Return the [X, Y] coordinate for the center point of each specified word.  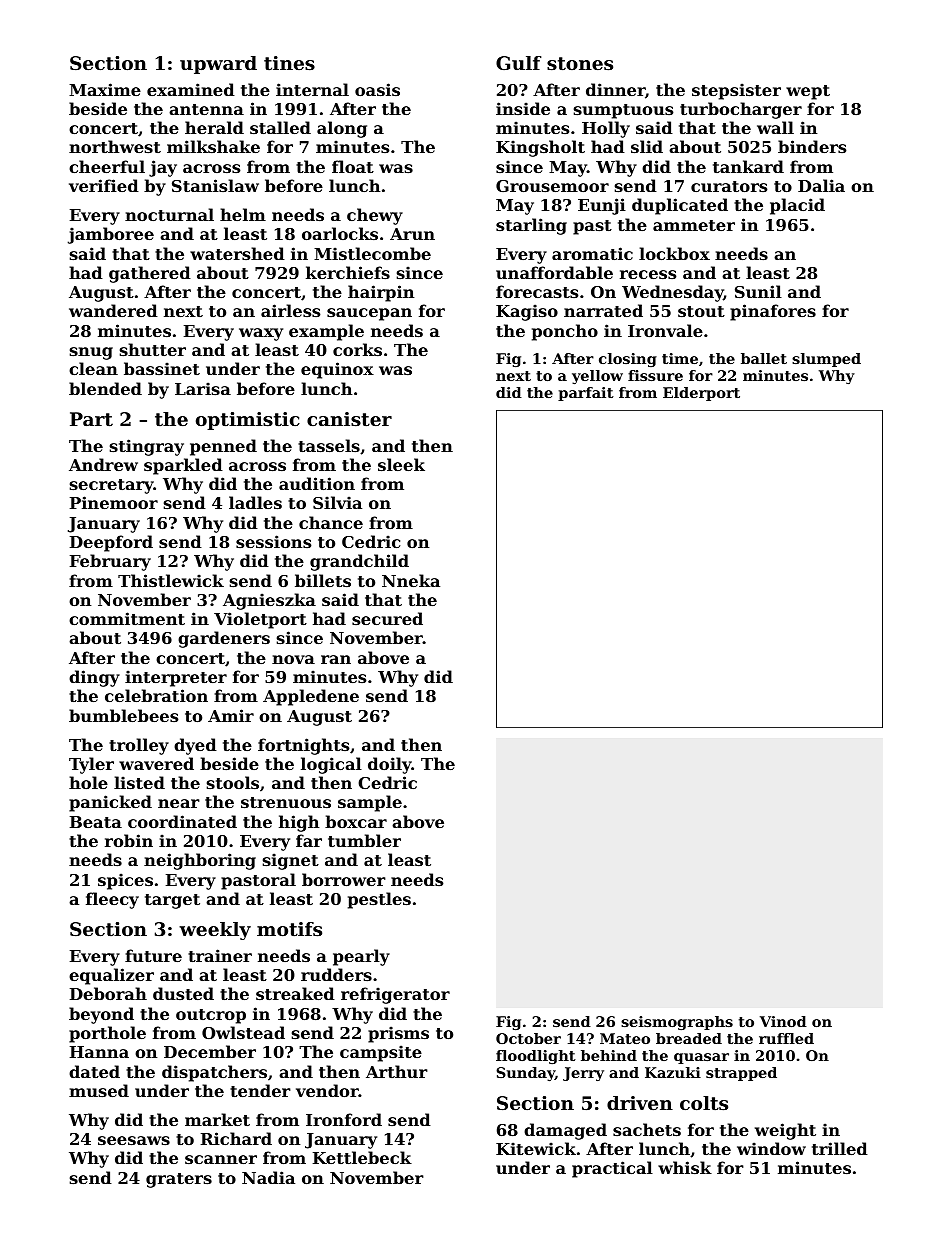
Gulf [519, 63]
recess [648, 274]
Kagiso [527, 312]
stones [580, 64]
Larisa [203, 388]
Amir [231, 715]
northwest [115, 146]
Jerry [583, 1074]
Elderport [701, 394]
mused [99, 1090]
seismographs [677, 1023]
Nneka [411, 580]
